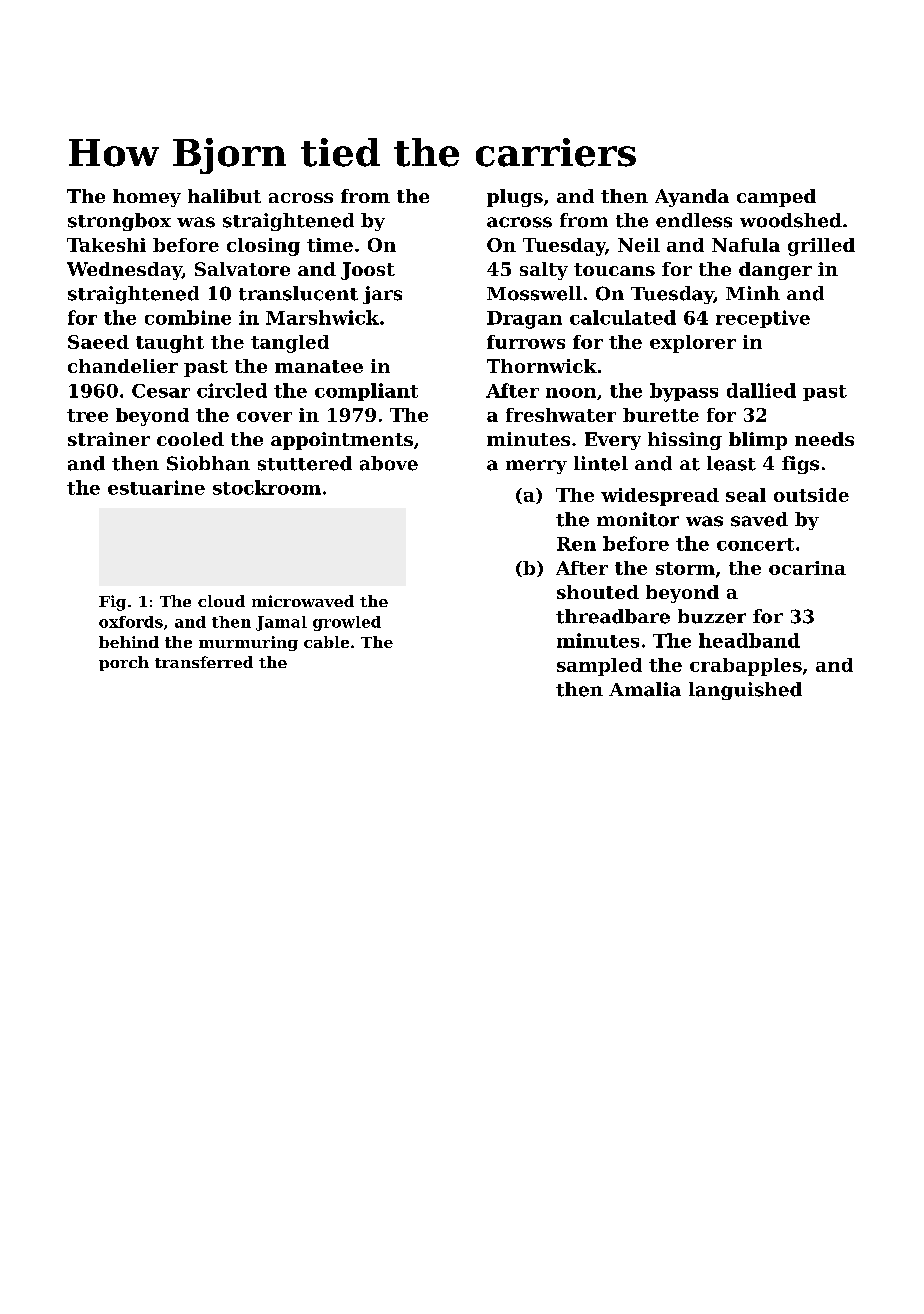  Describe the element at coordinates (119, 222) in the image. I see `strongbox` at that location.
